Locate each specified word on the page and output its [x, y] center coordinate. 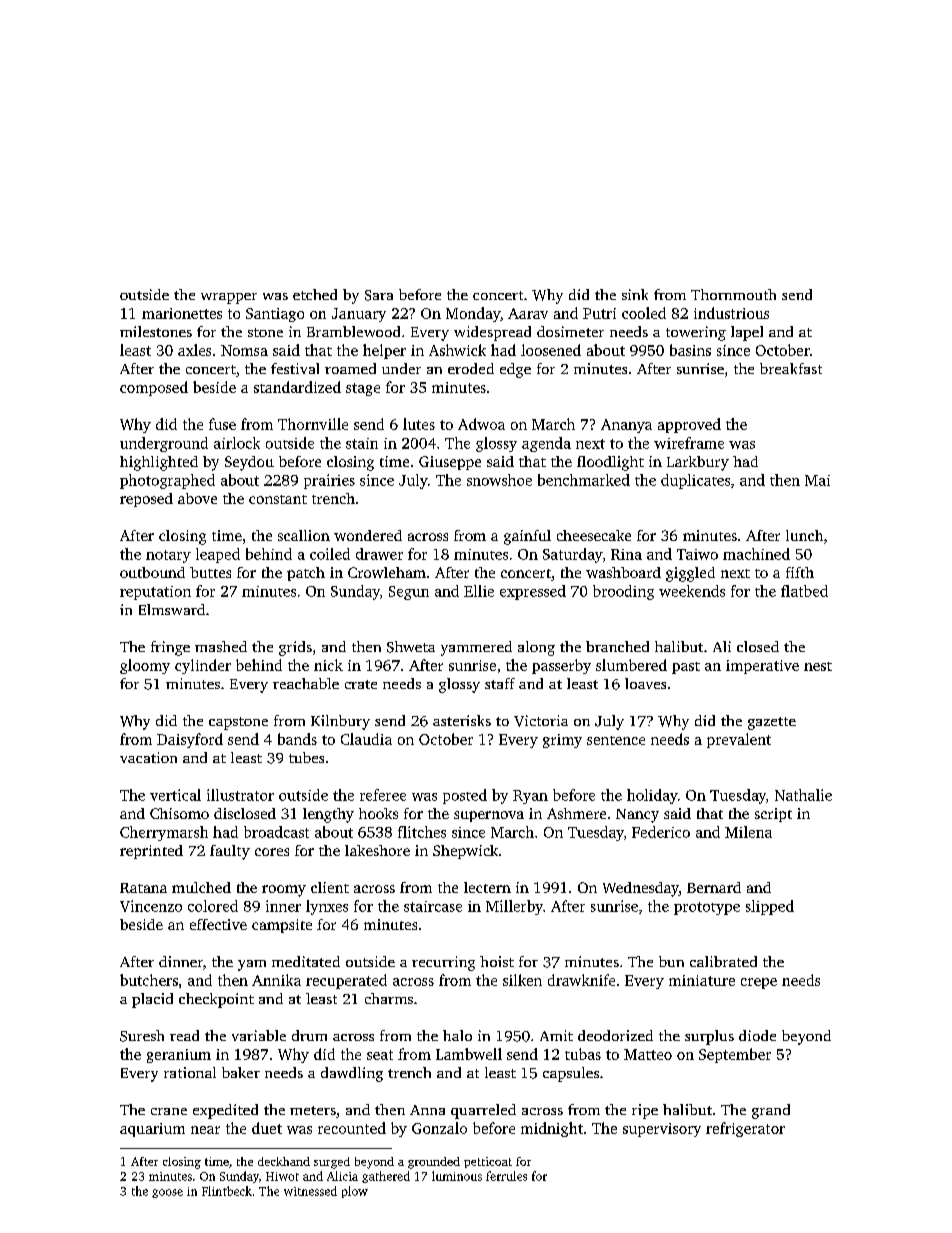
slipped [770, 907]
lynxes [327, 907]
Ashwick [457, 350]
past [686, 668]
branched [617, 646]
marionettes [182, 313]
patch [306, 574]
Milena [748, 832]
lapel [747, 333]
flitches [422, 832]
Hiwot [282, 1176]
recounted [352, 1128]
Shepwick [465, 852]
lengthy [328, 815]
